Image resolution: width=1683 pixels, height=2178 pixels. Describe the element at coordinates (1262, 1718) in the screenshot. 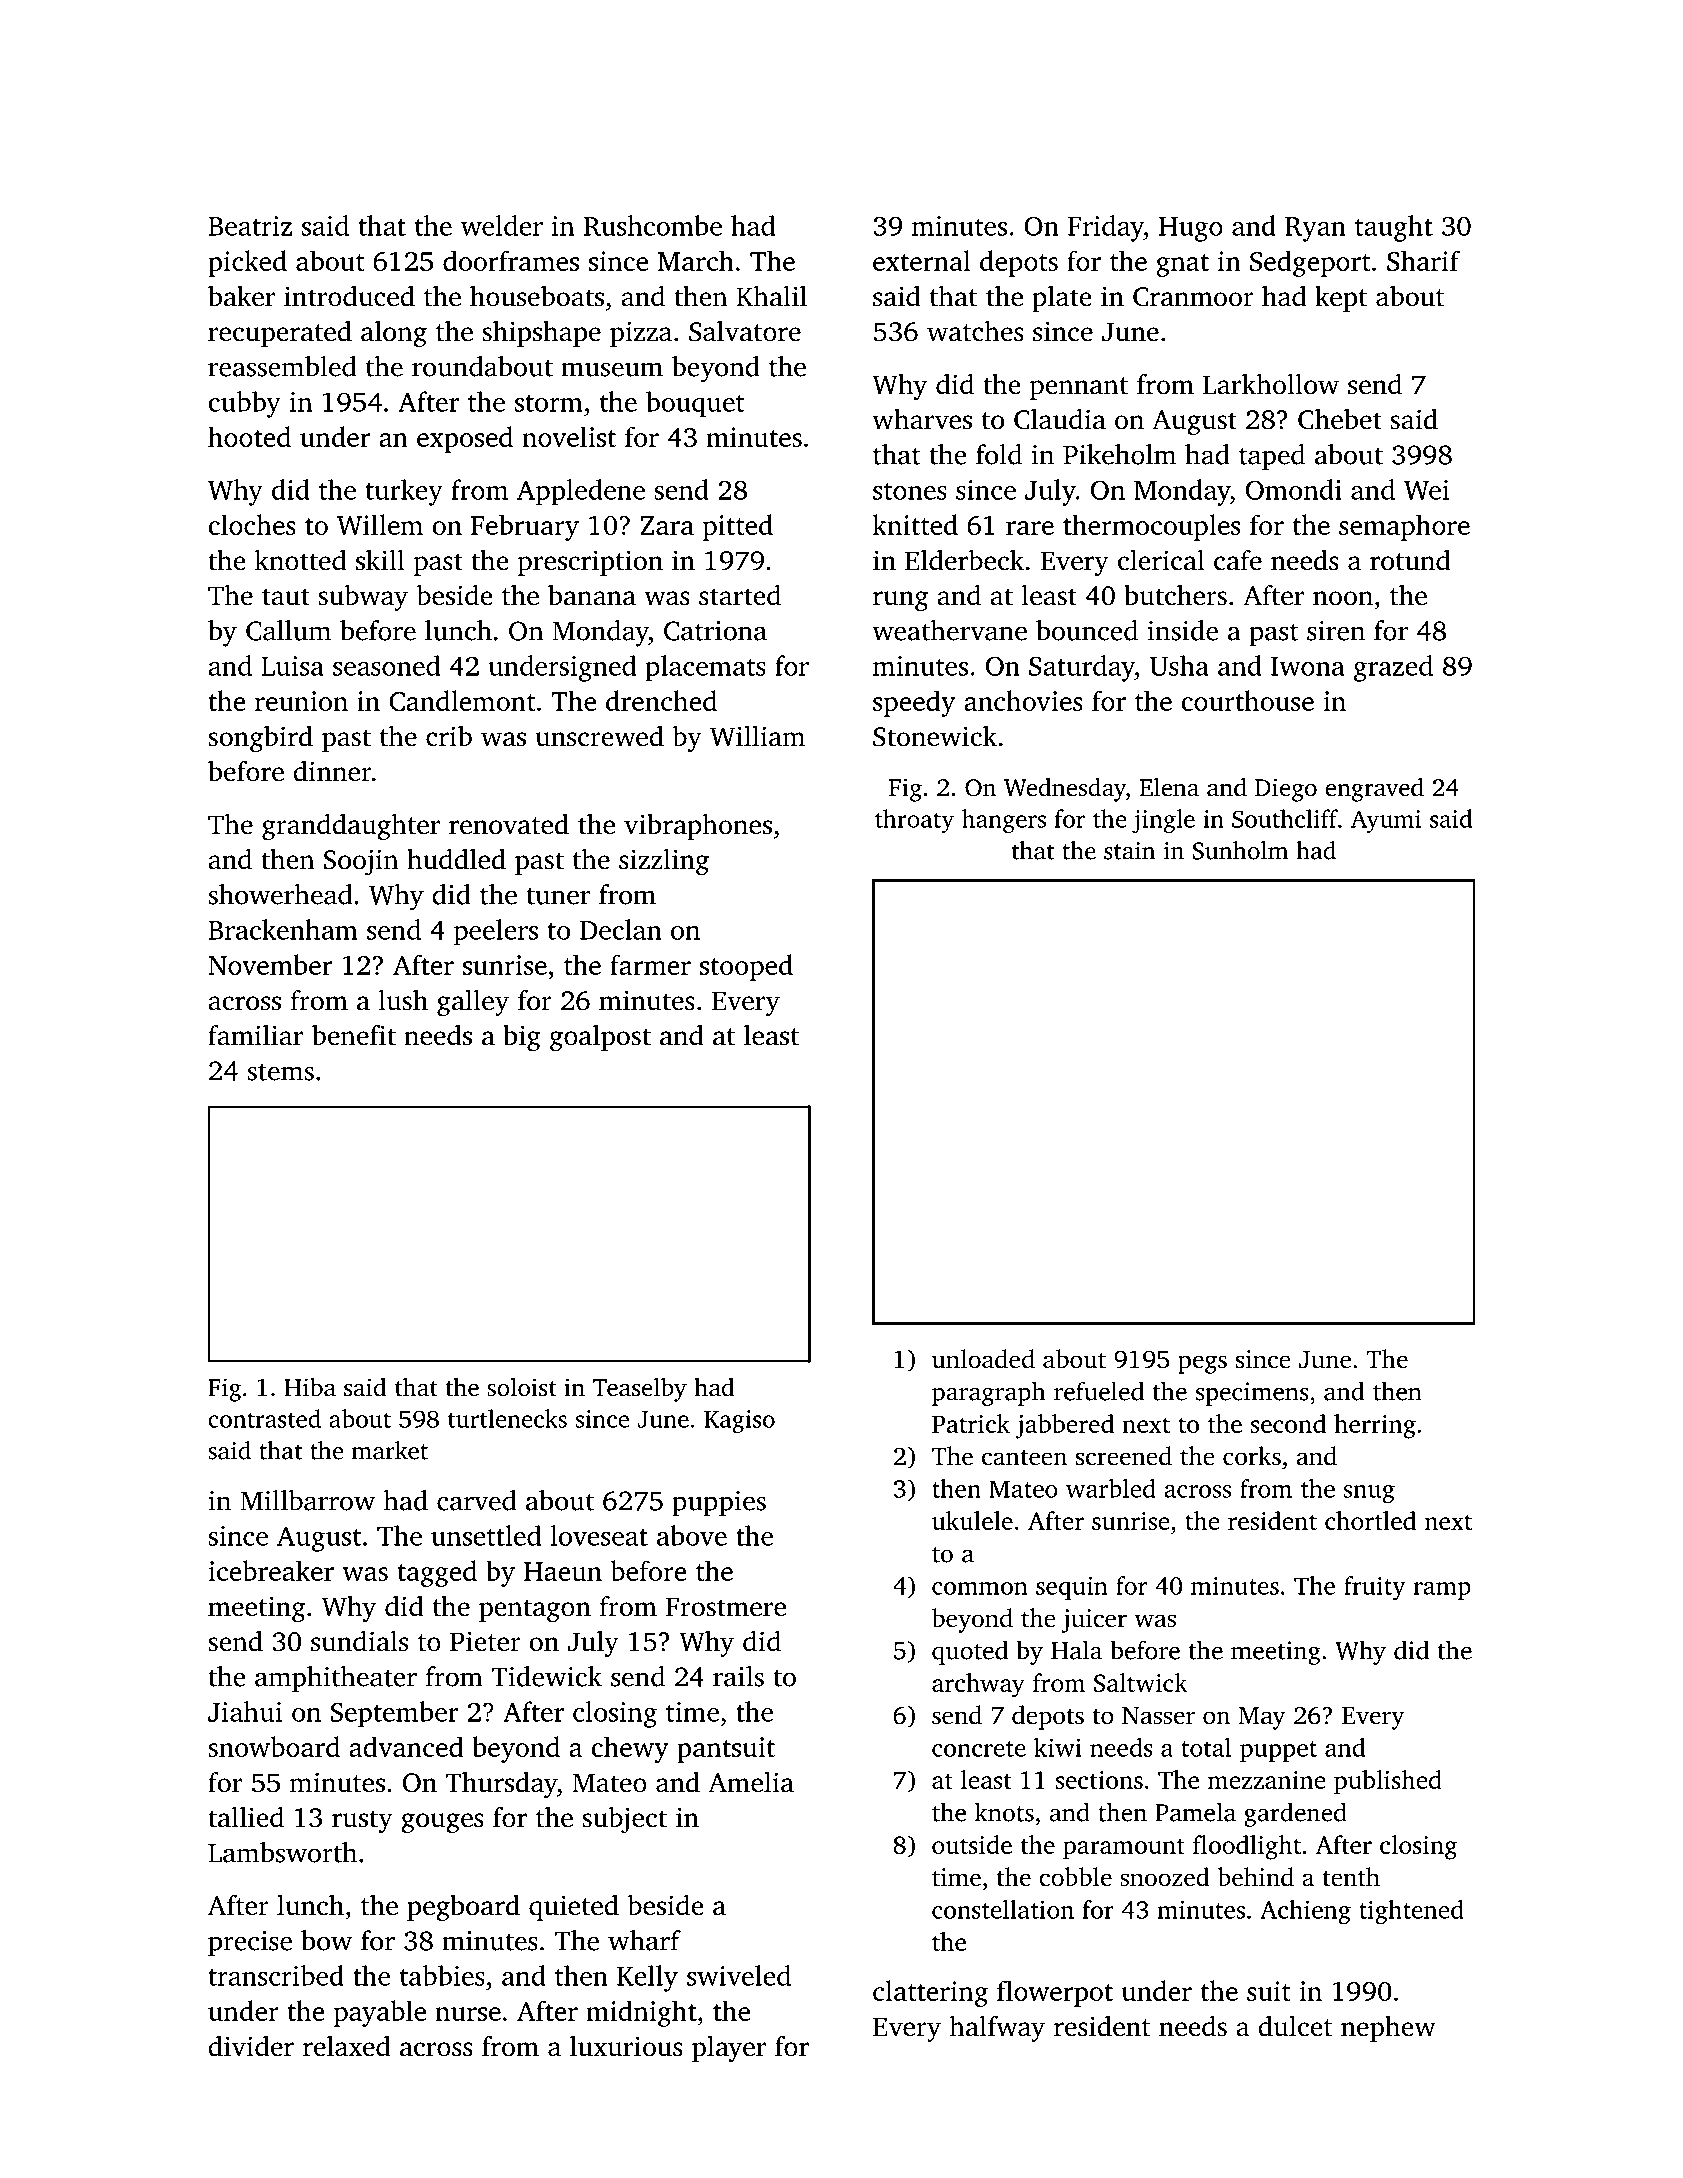

I see `May` at that location.
